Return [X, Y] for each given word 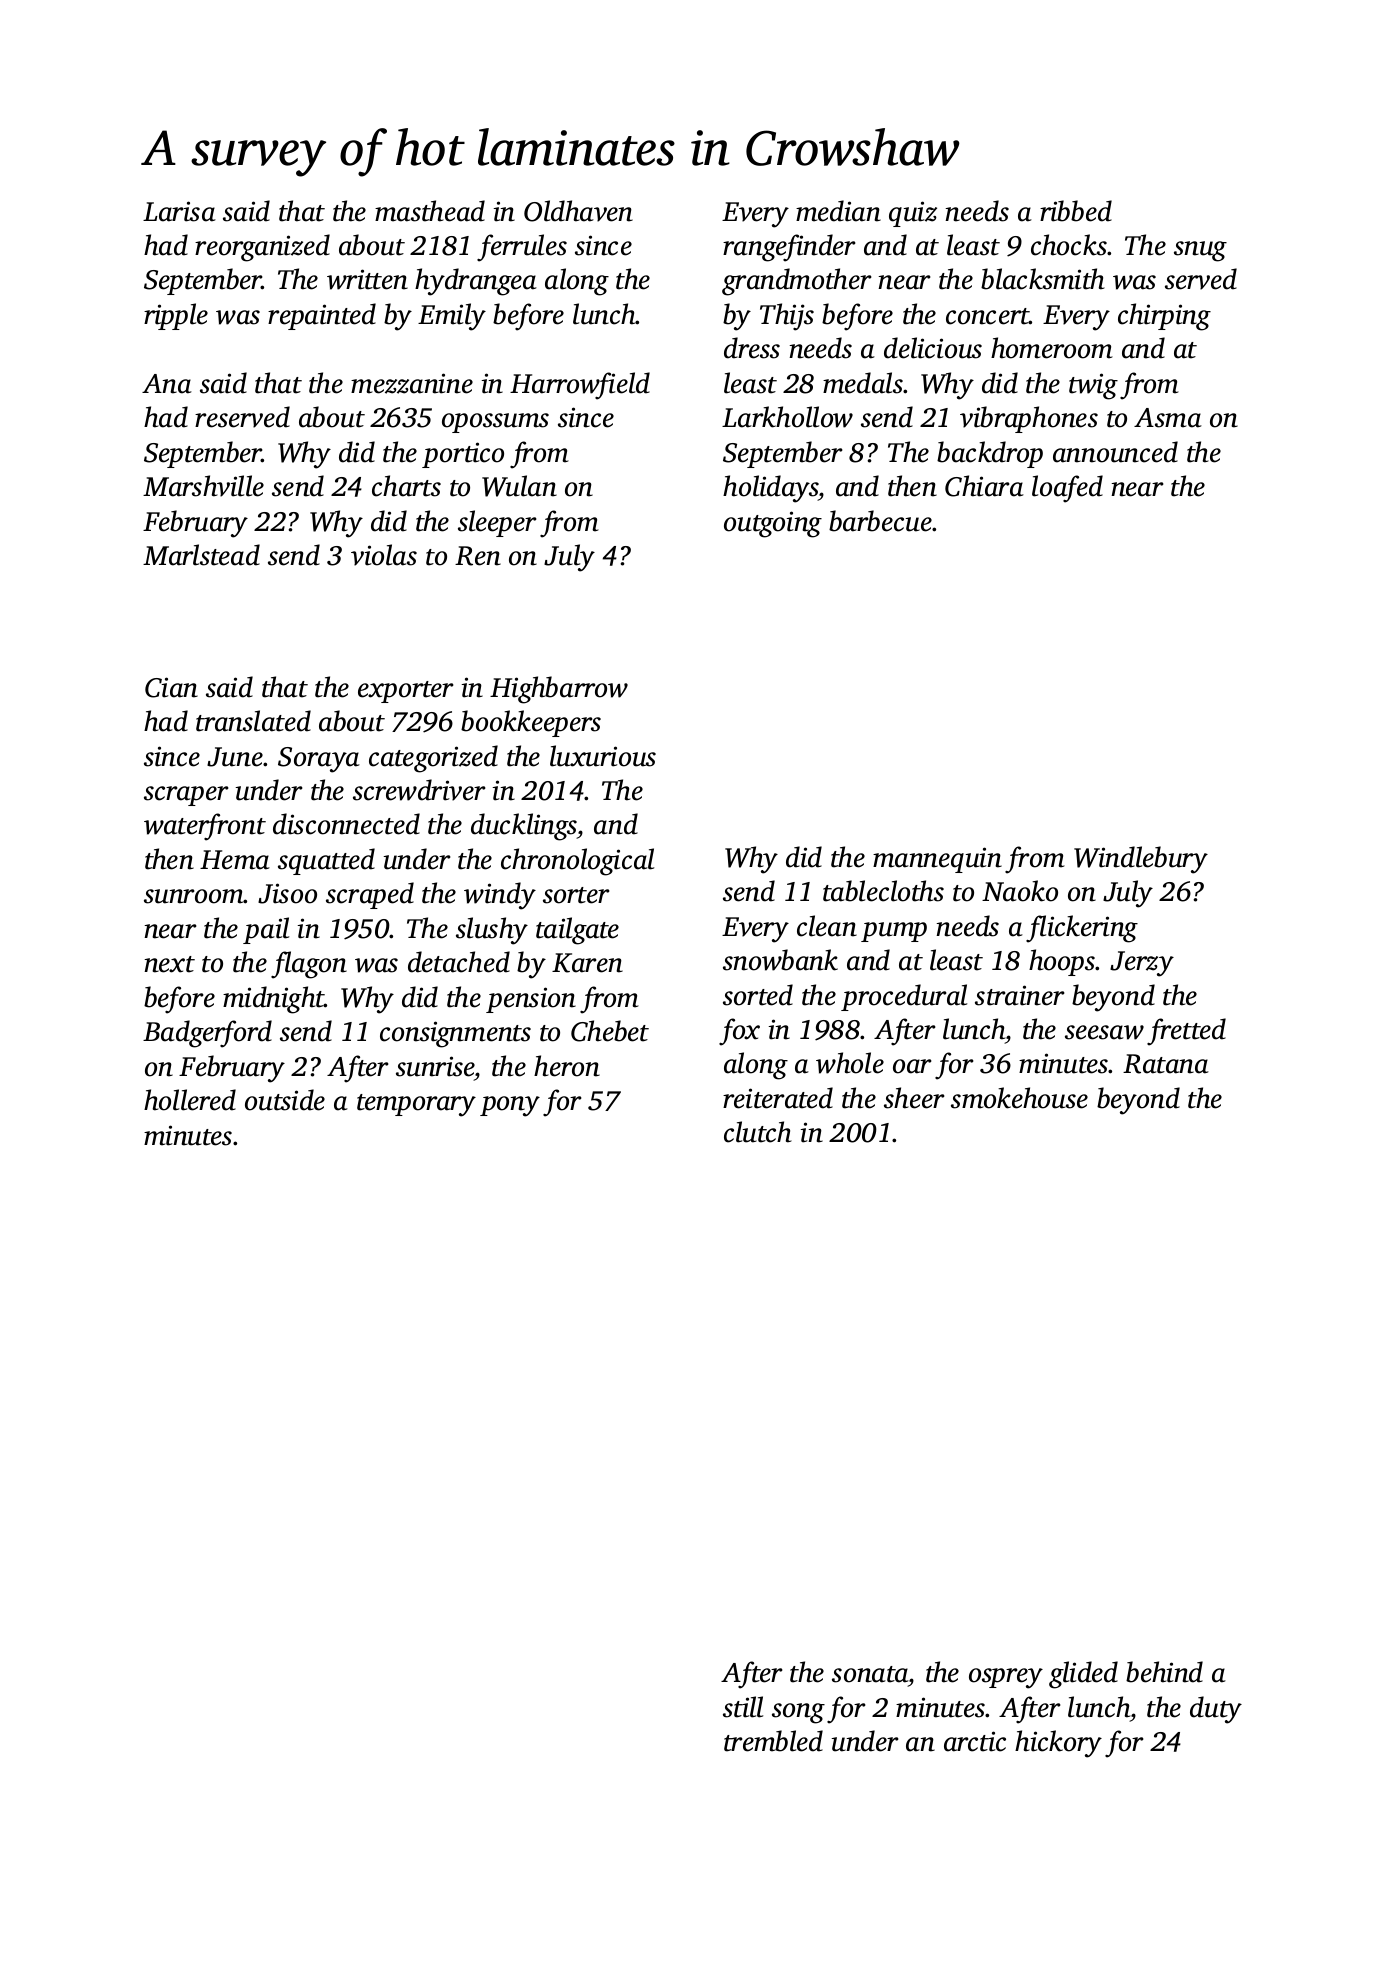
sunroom [194, 896]
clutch [758, 1132]
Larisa [179, 211]
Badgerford [207, 1034]
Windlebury [1141, 860]
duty [1216, 1710]
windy [500, 896]
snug [1200, 251]
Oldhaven [578, 211]
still [743, 1707]
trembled [773, 1741]
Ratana [1166, 1064]
